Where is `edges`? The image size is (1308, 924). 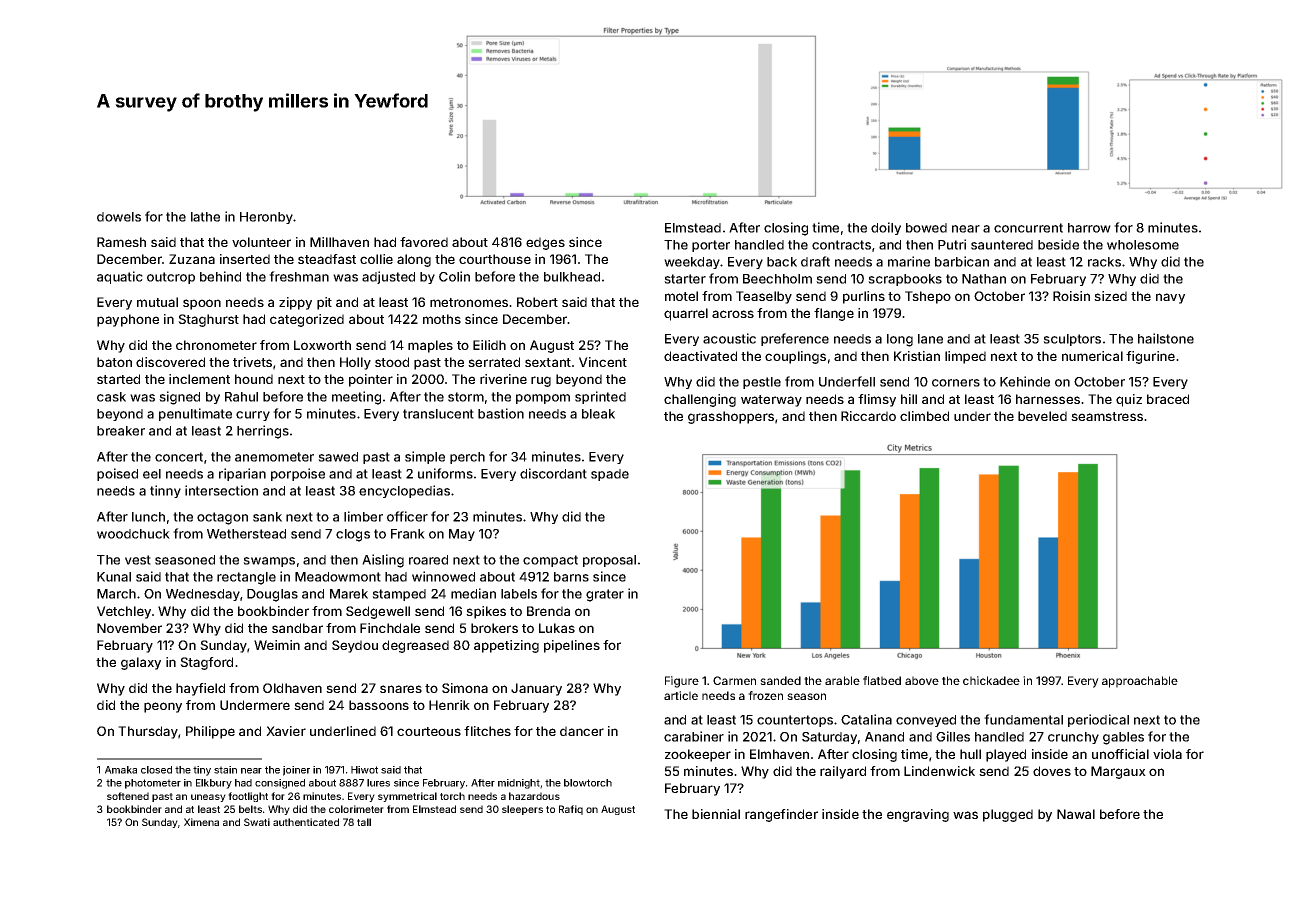 edges is located at coordinates (545, 243).
